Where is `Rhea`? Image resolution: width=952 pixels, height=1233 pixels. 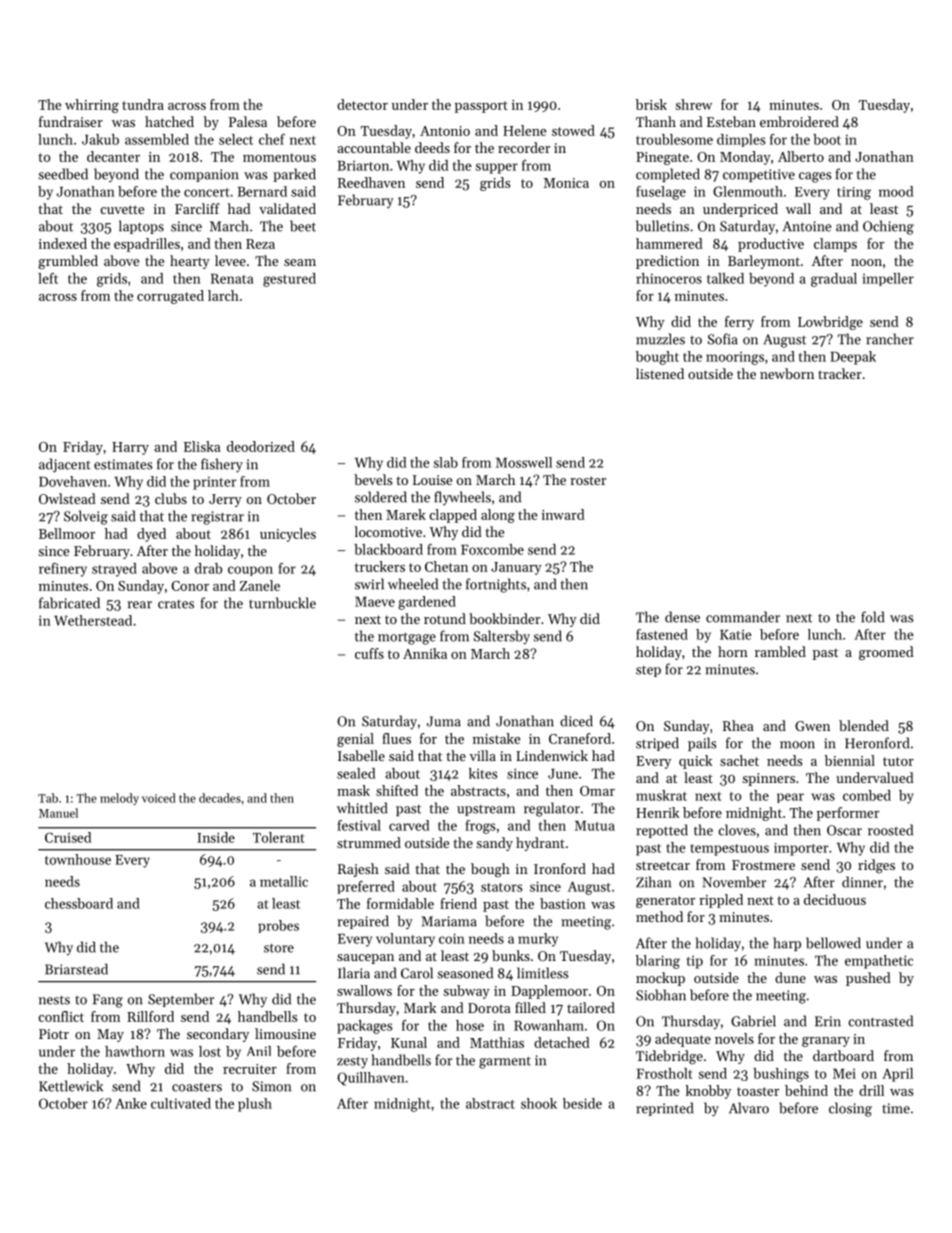 Rhea is located at coordinates (738, 725).
